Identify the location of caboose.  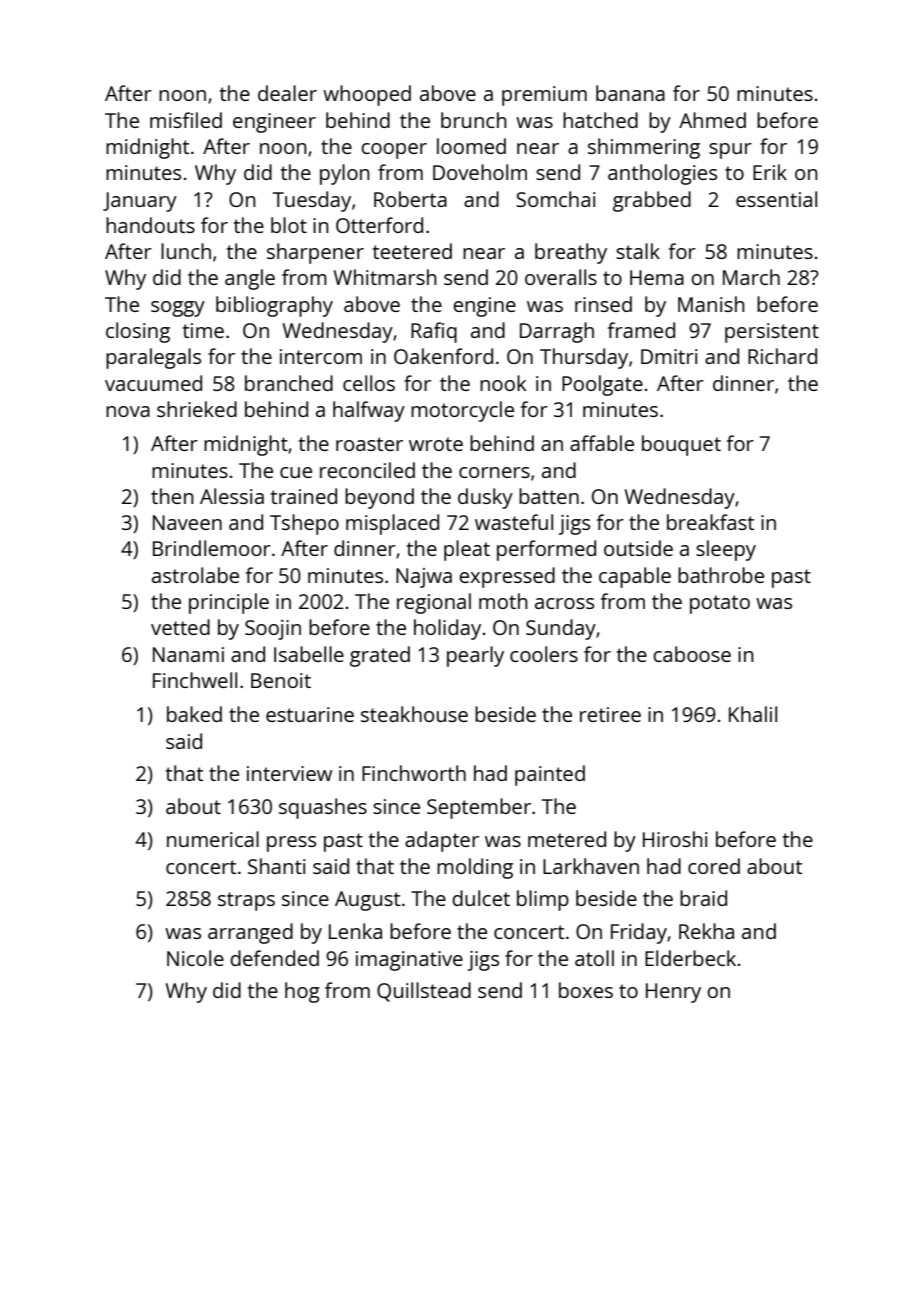
(692, 654).
